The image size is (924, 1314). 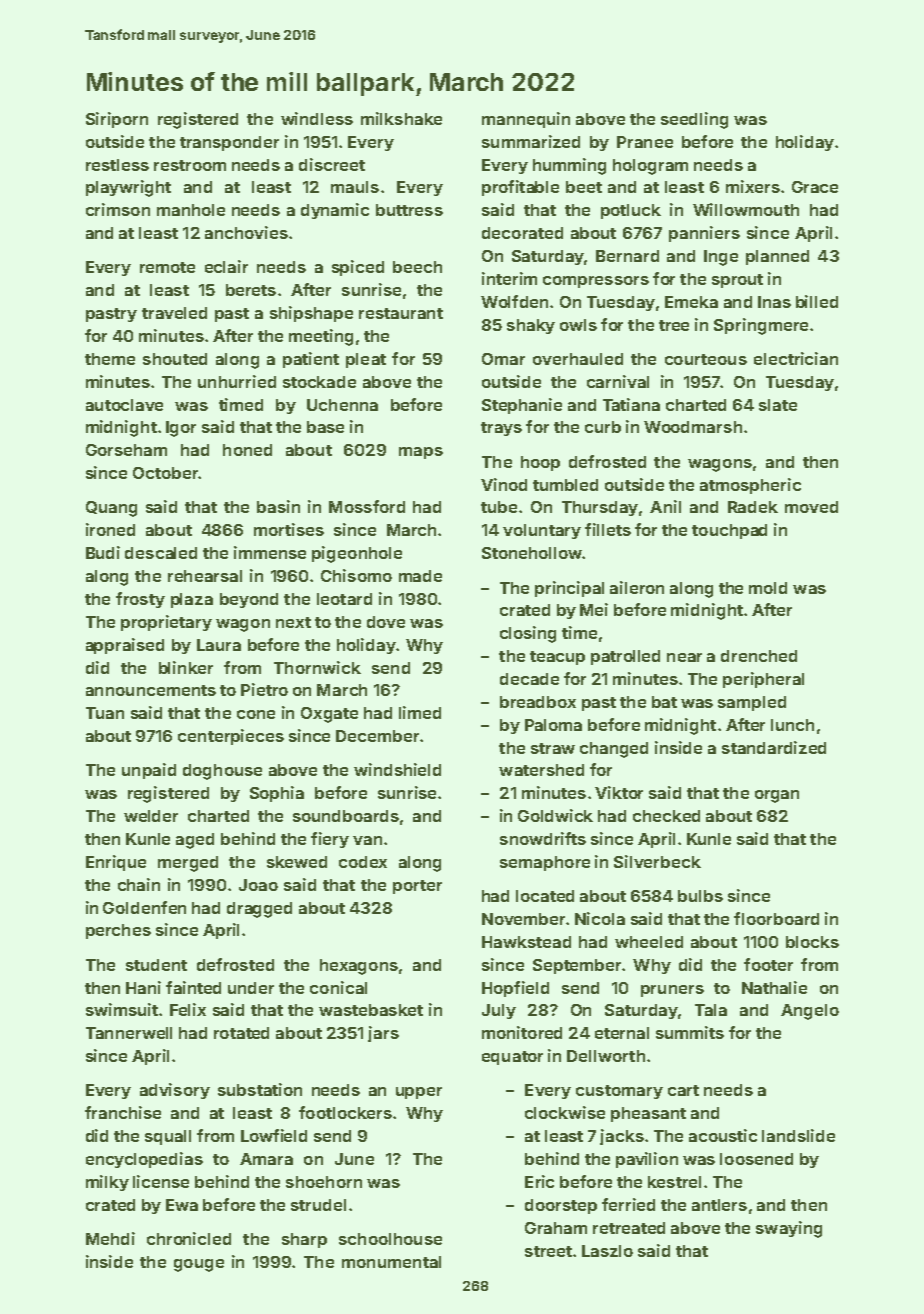 I want to click on swaying, so click(x=789, y=1229).
